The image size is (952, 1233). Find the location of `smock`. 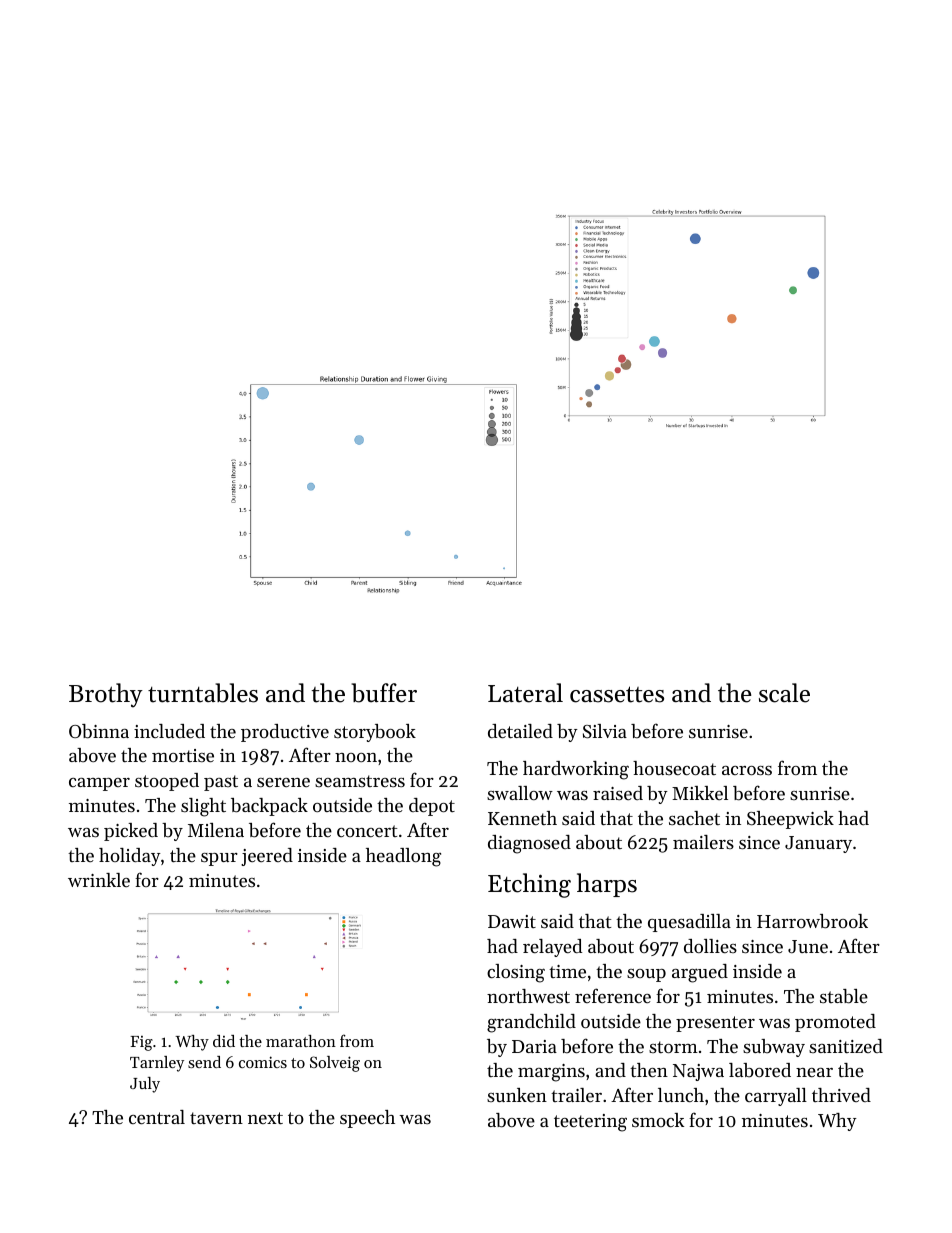

smock is located at coordinates (658, 1120).
